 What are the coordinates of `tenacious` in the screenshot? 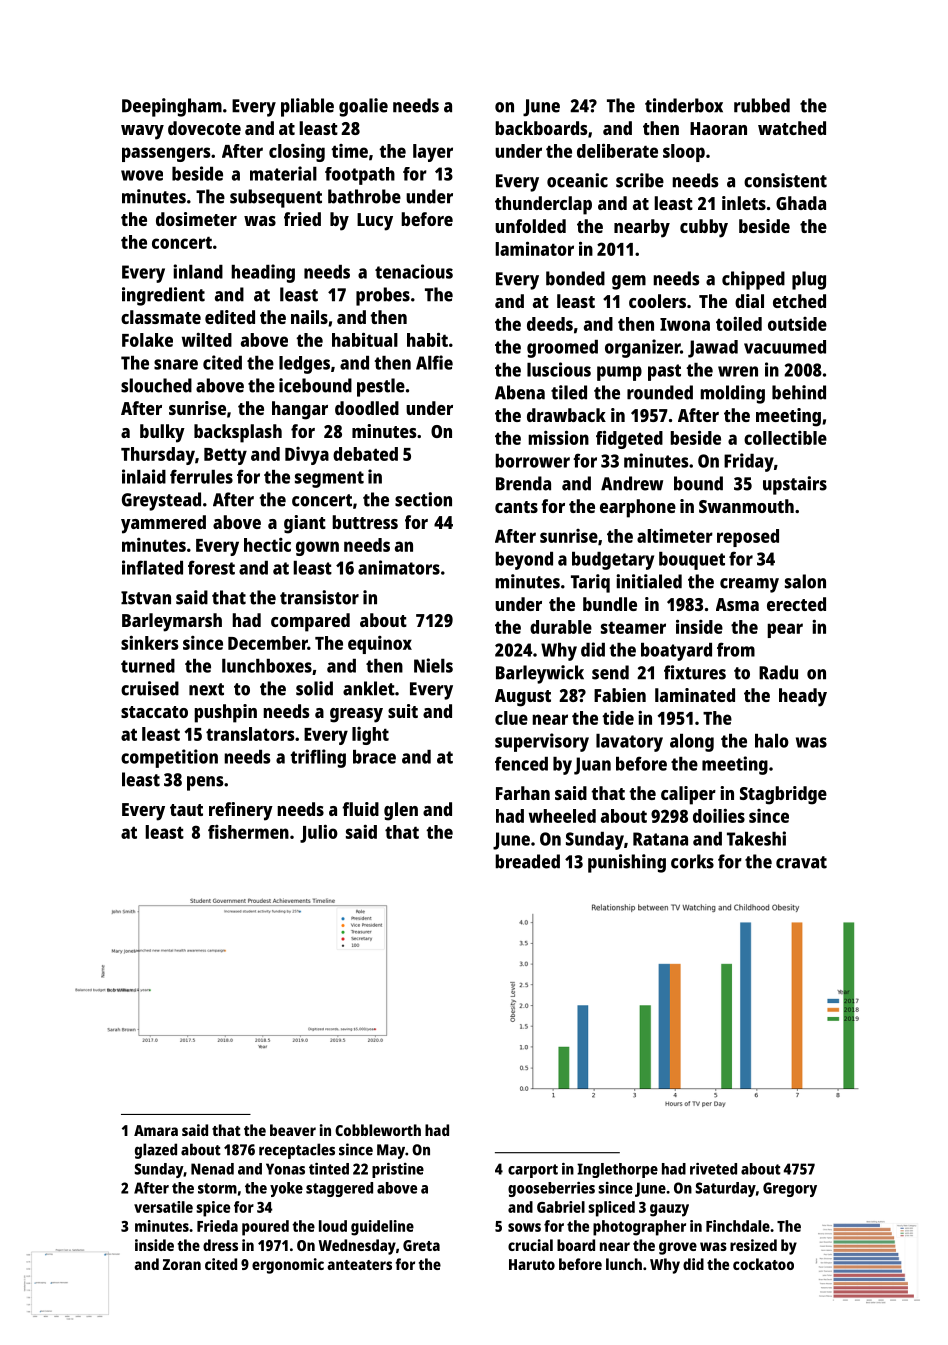 It's located at (414, 271).
